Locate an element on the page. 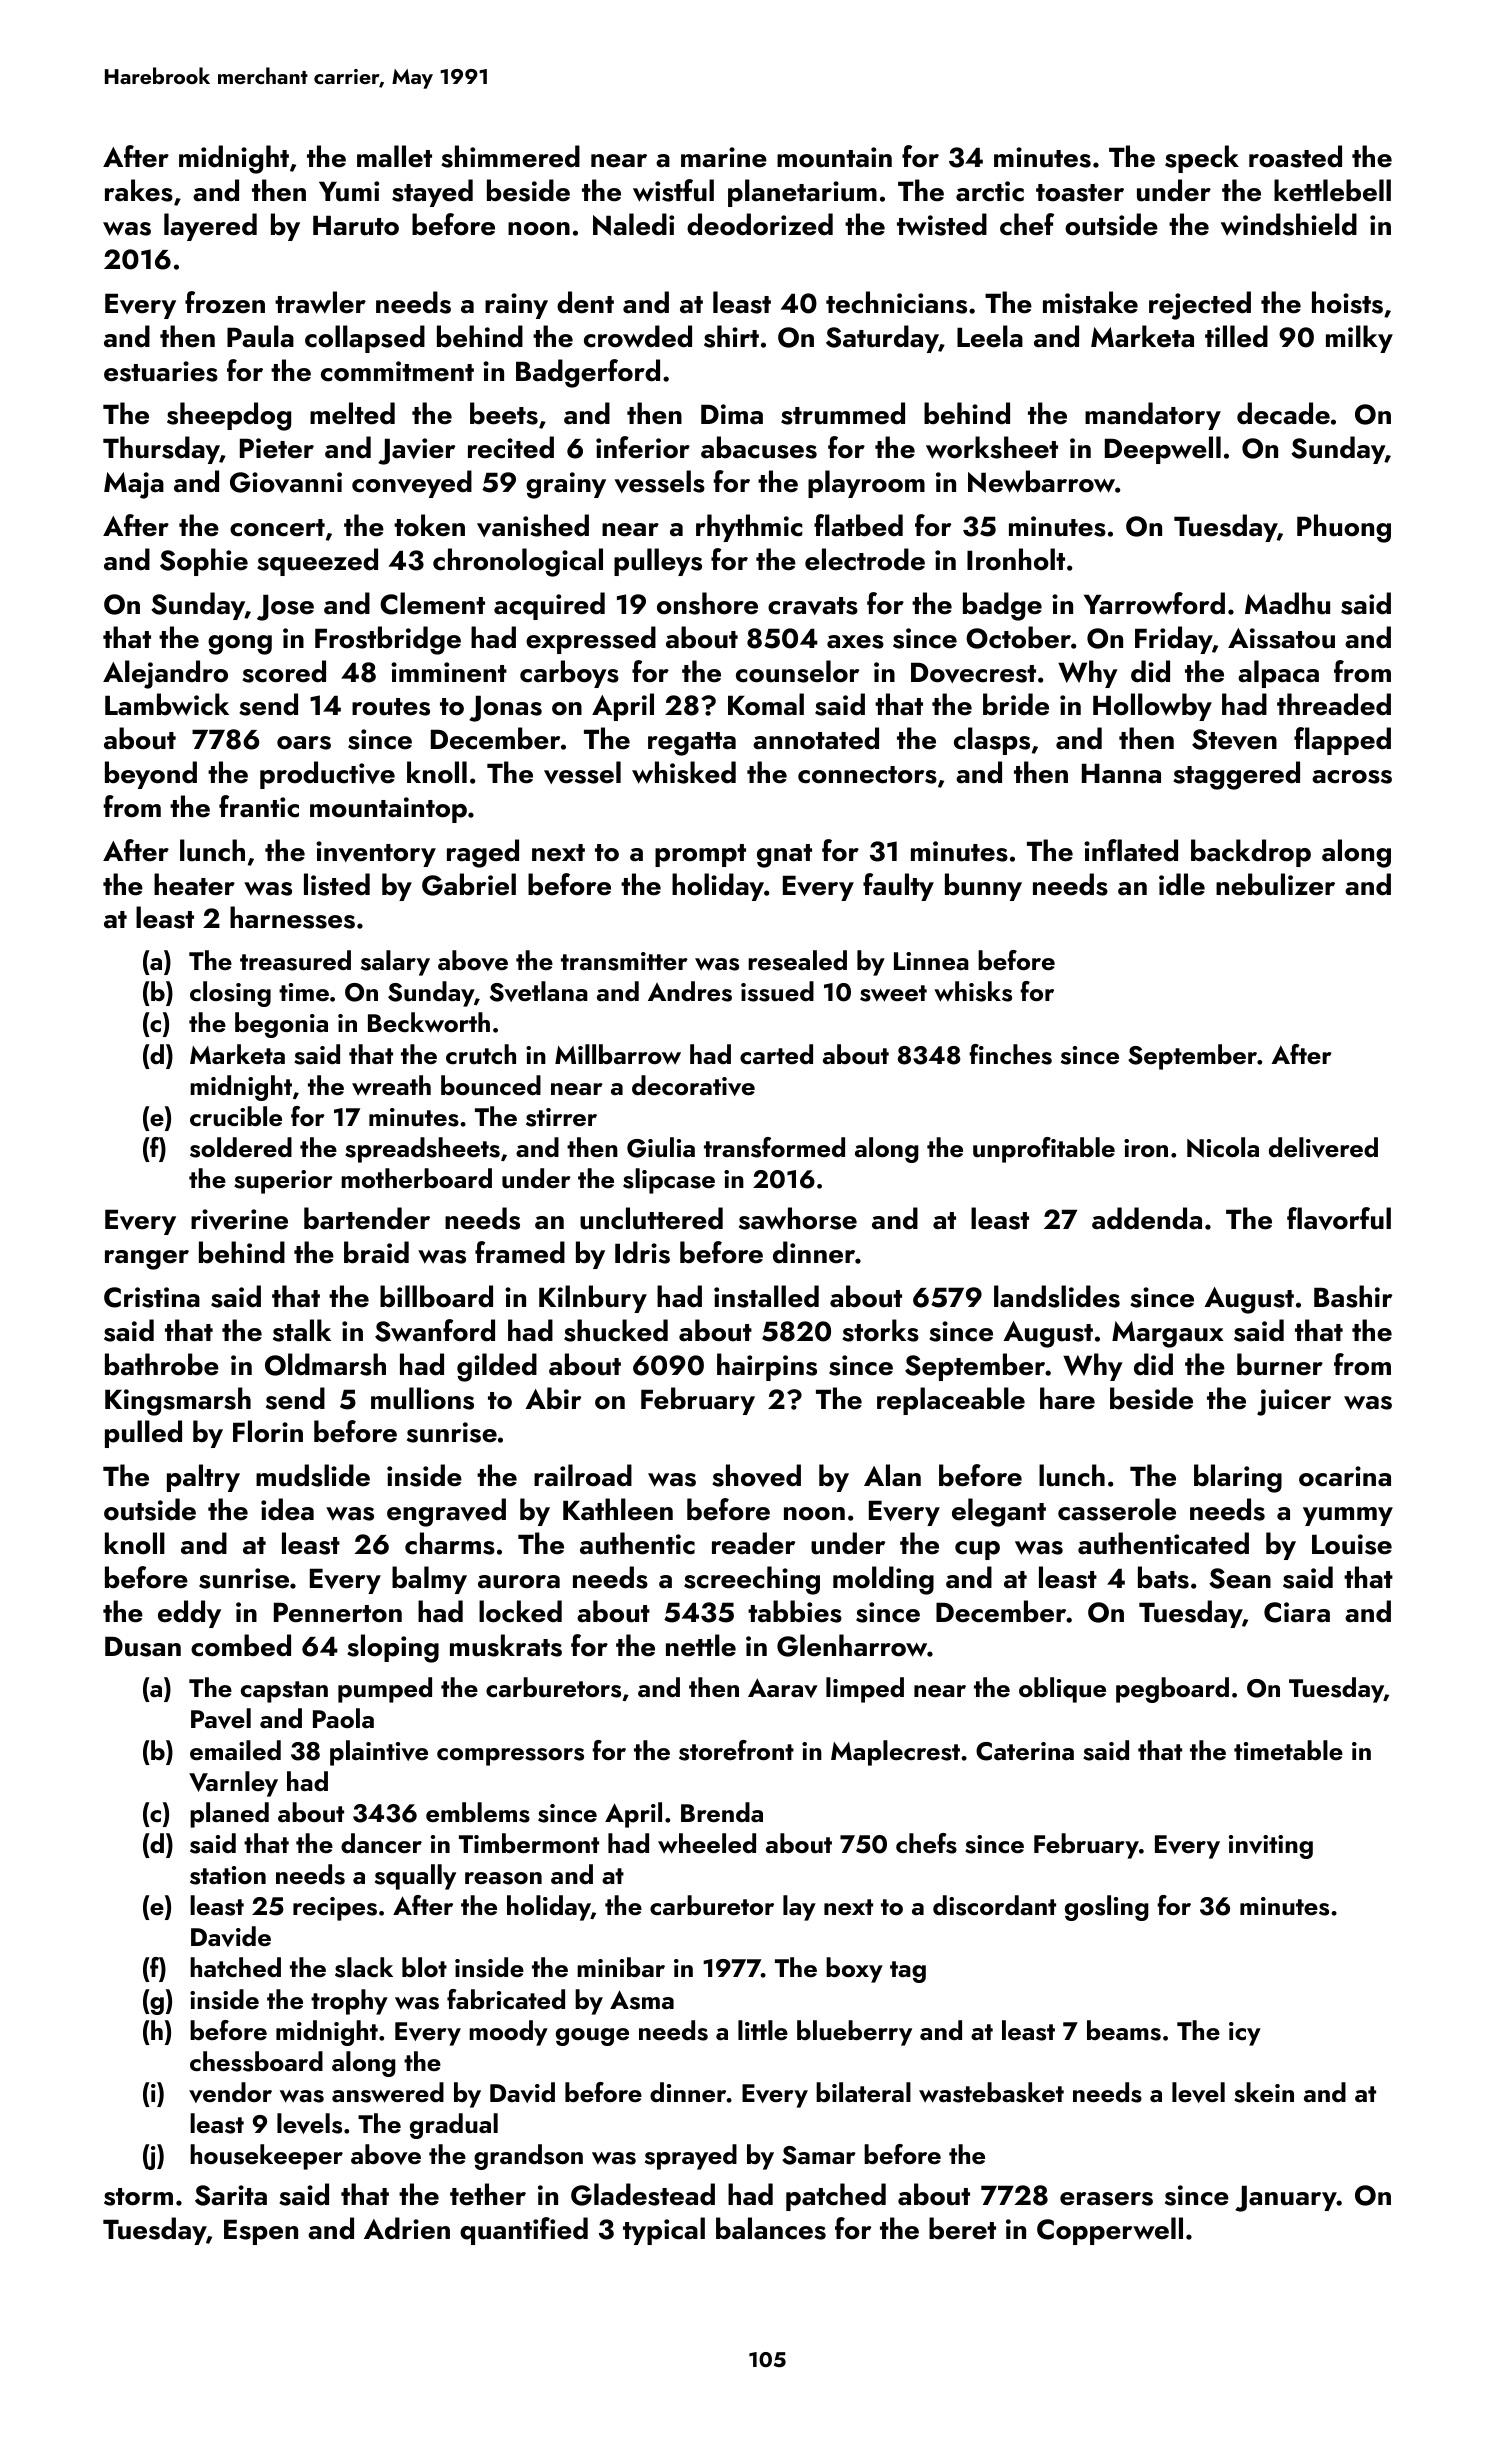 This image has width=1496, height=2464. unprofitable is located at coordinates (1044, 1150).
